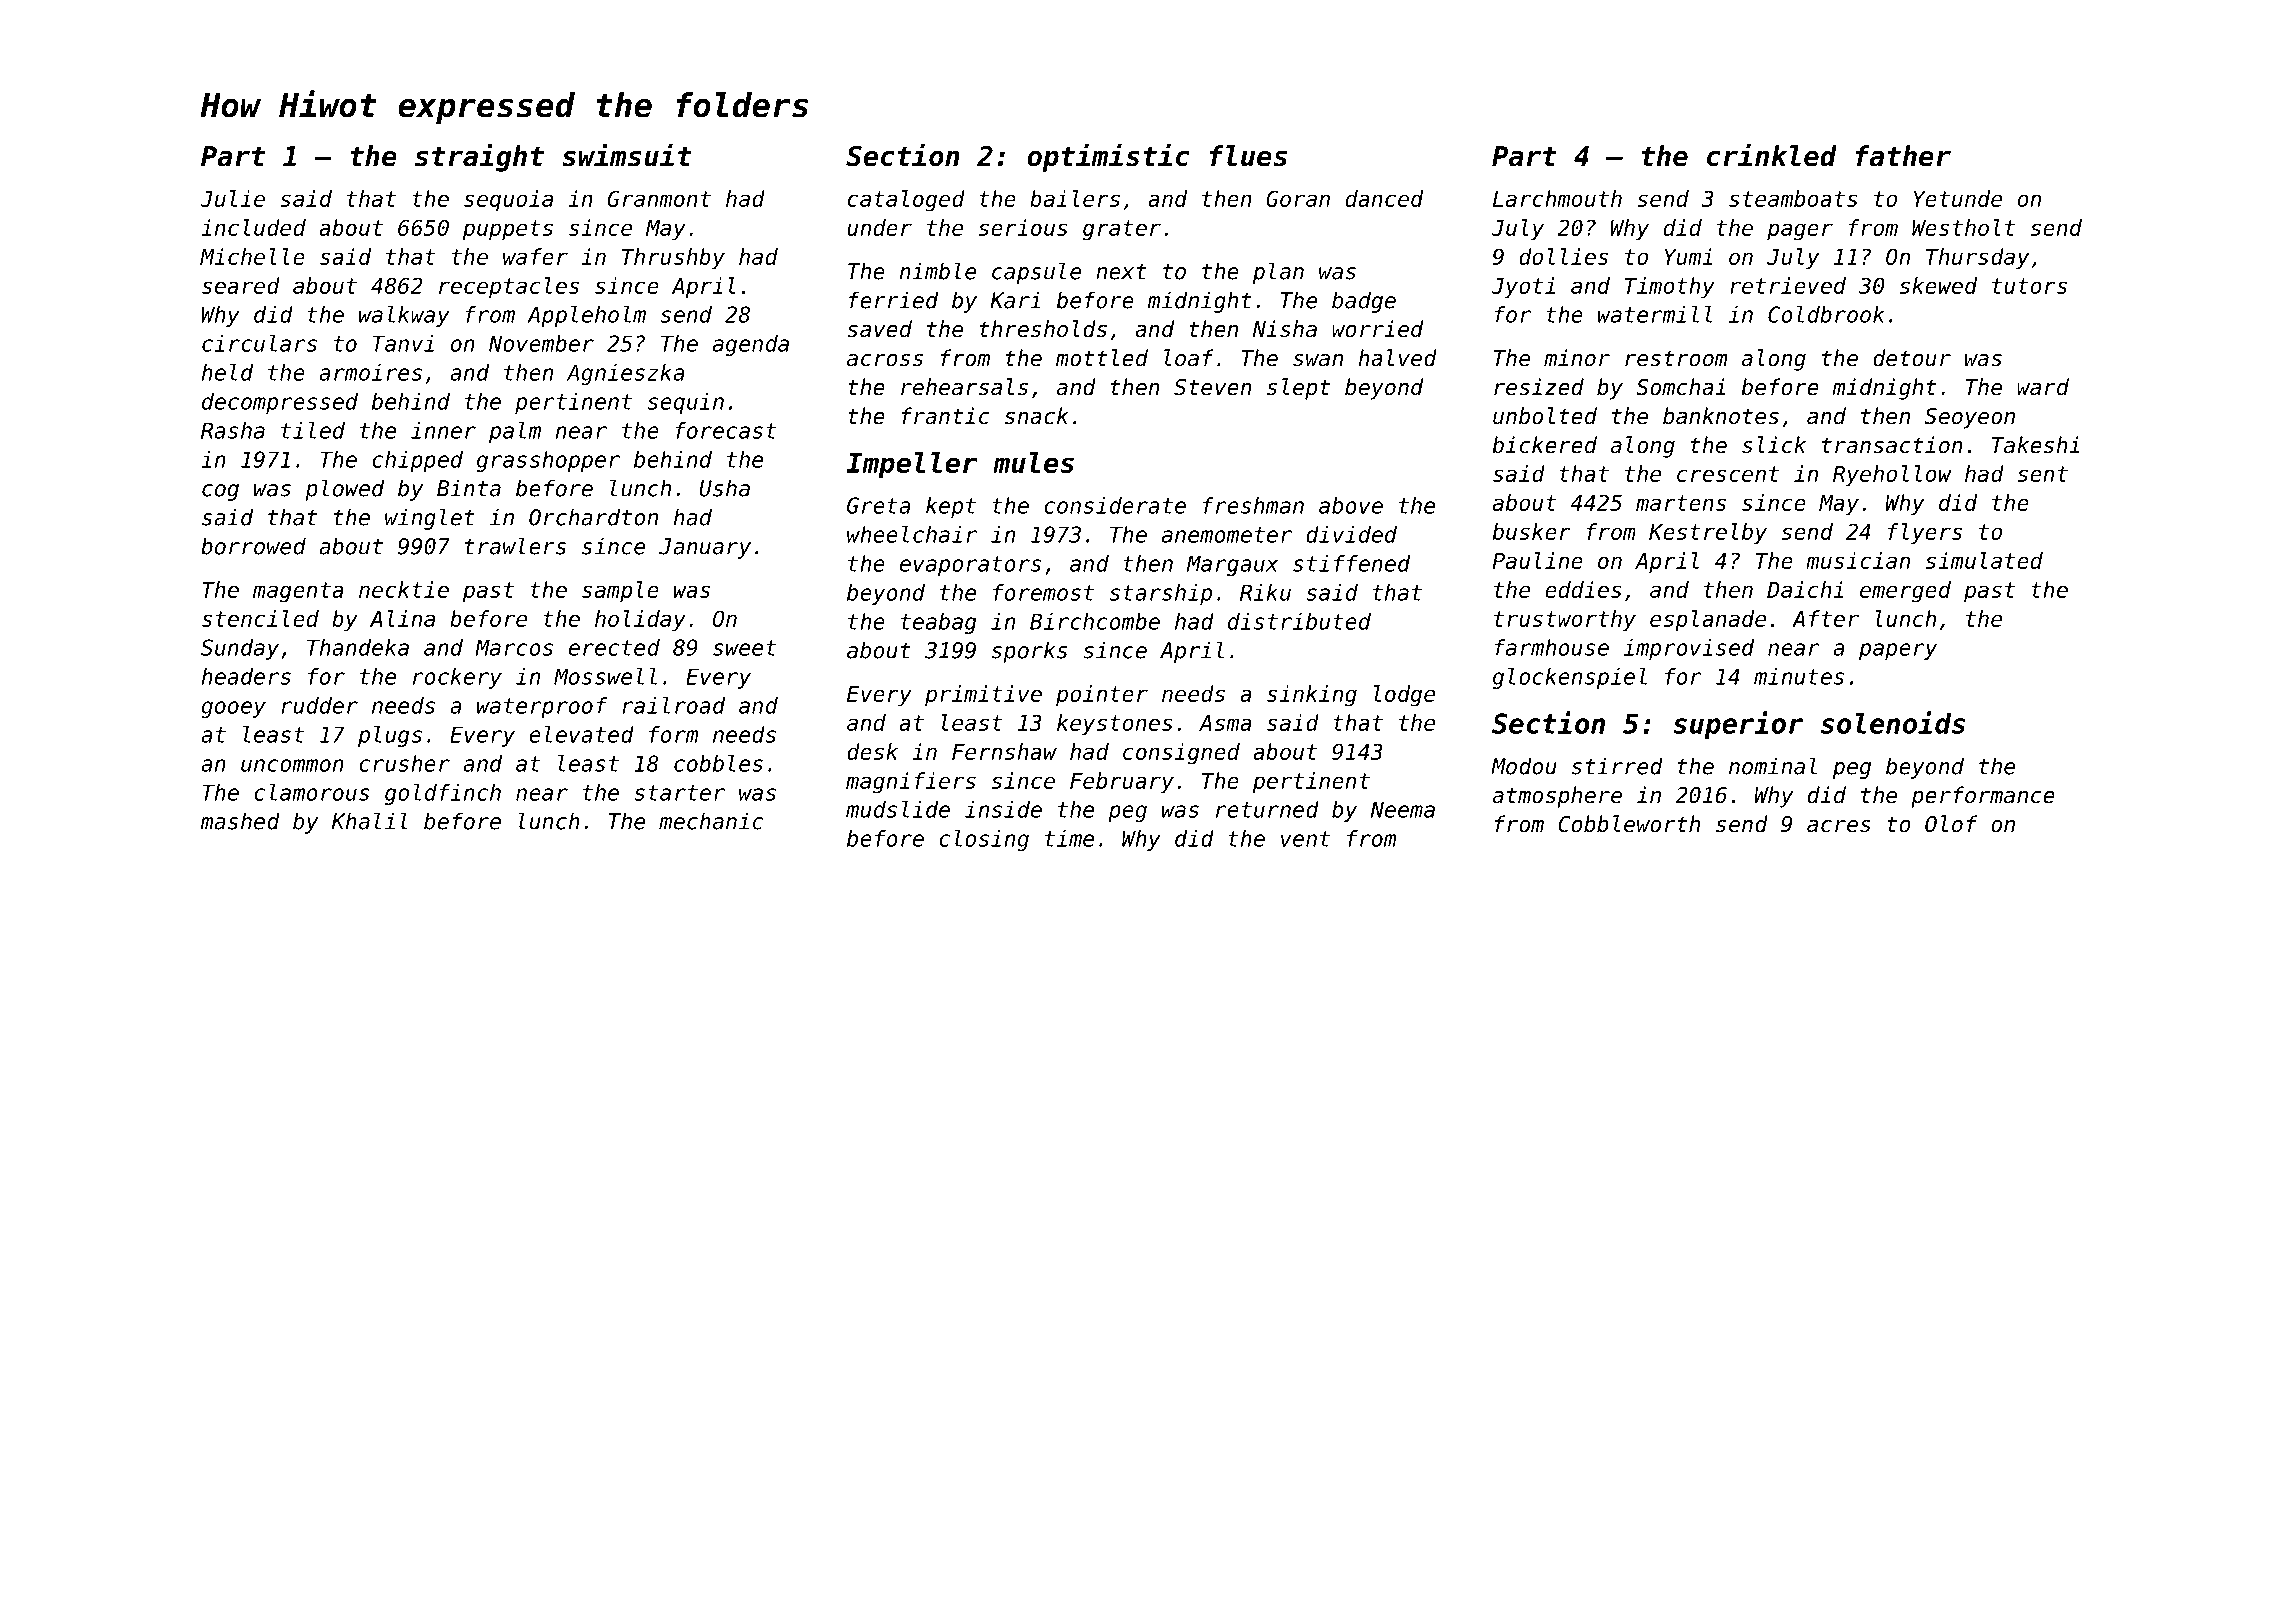  I want to click on kept, so click(951, 507).
